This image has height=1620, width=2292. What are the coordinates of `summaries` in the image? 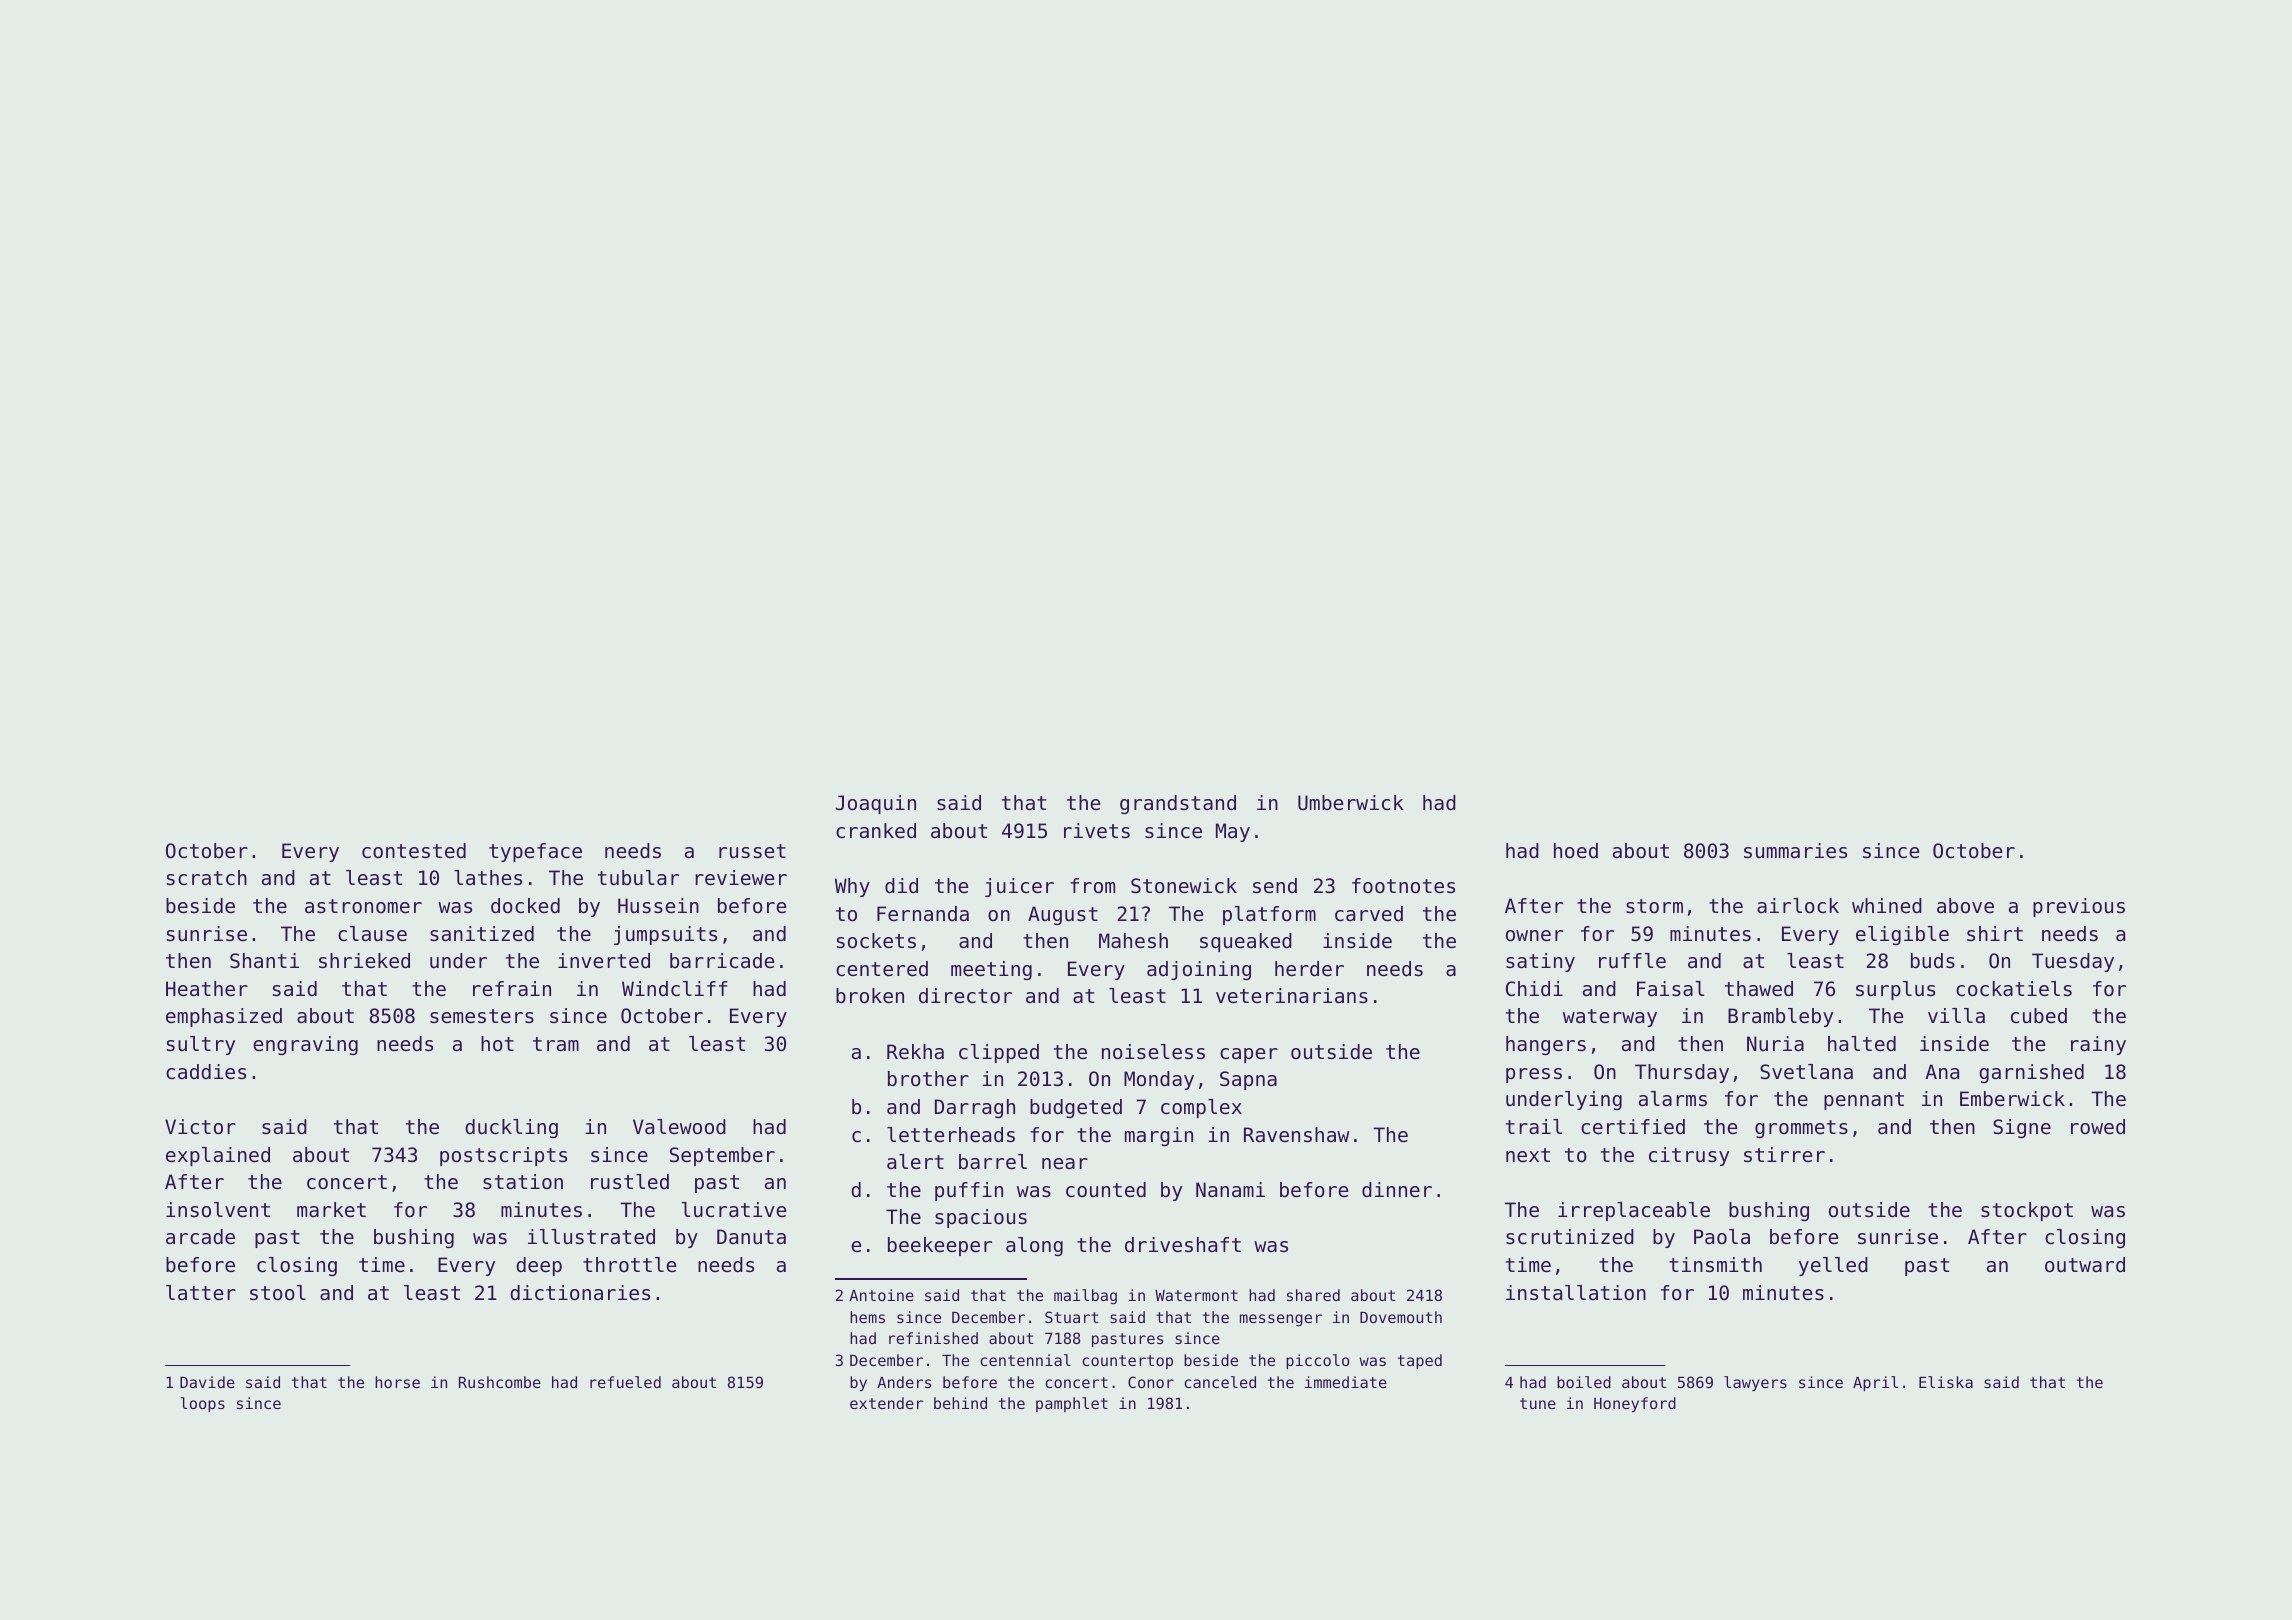 It's located at (1795, 851).
